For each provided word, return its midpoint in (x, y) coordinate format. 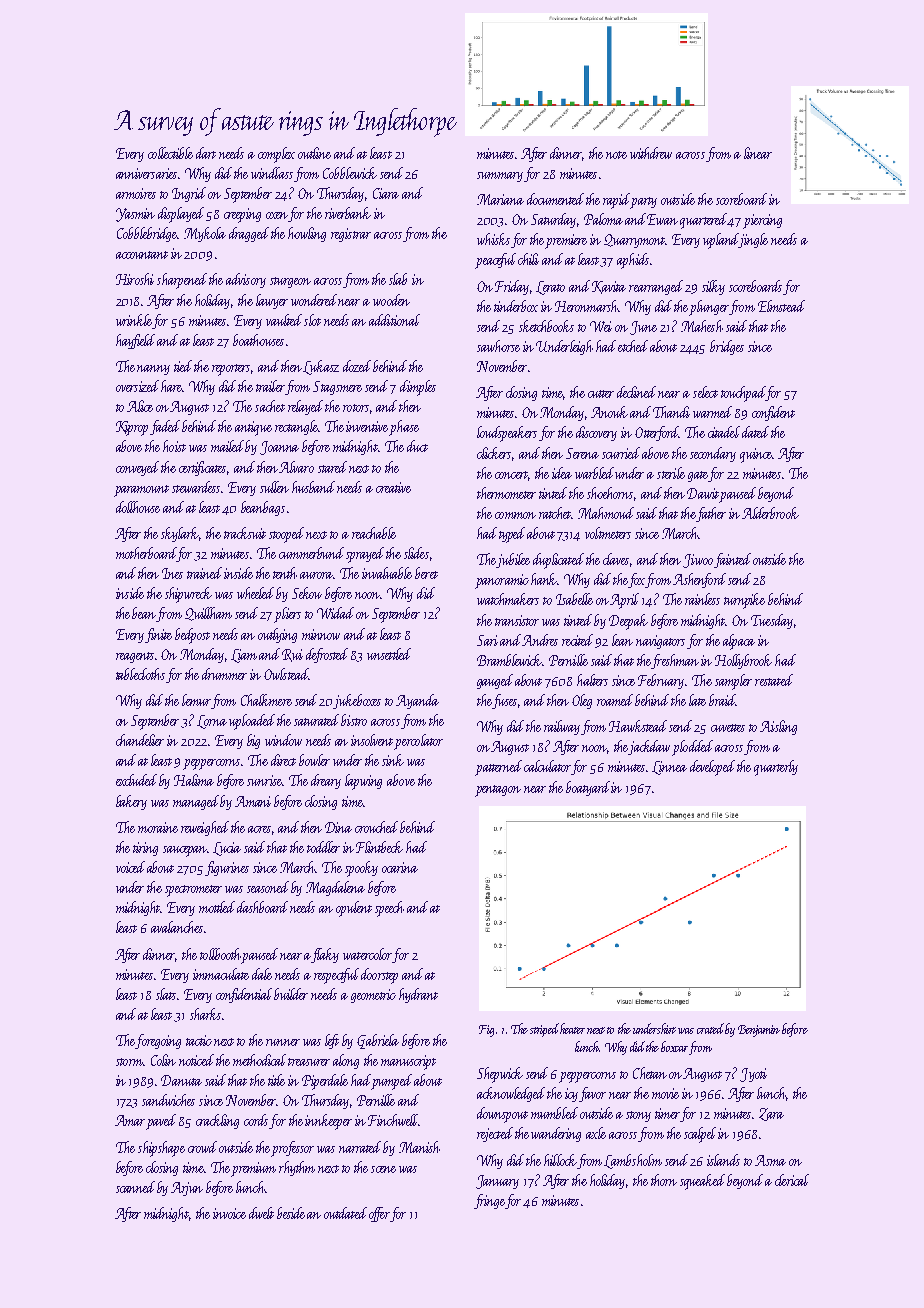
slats (166, 994)
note (616, 155)
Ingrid (189, 194)
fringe (490, 1201)
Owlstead (286, 674)
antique (253, 428)
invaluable (387, 573)
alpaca (739, 642)
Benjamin (759, 1031)
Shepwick (500, 1075)
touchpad (743, 394)
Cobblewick (350, 173)
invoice (229, 1213)
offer (379, 1214)
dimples (418, 388)
